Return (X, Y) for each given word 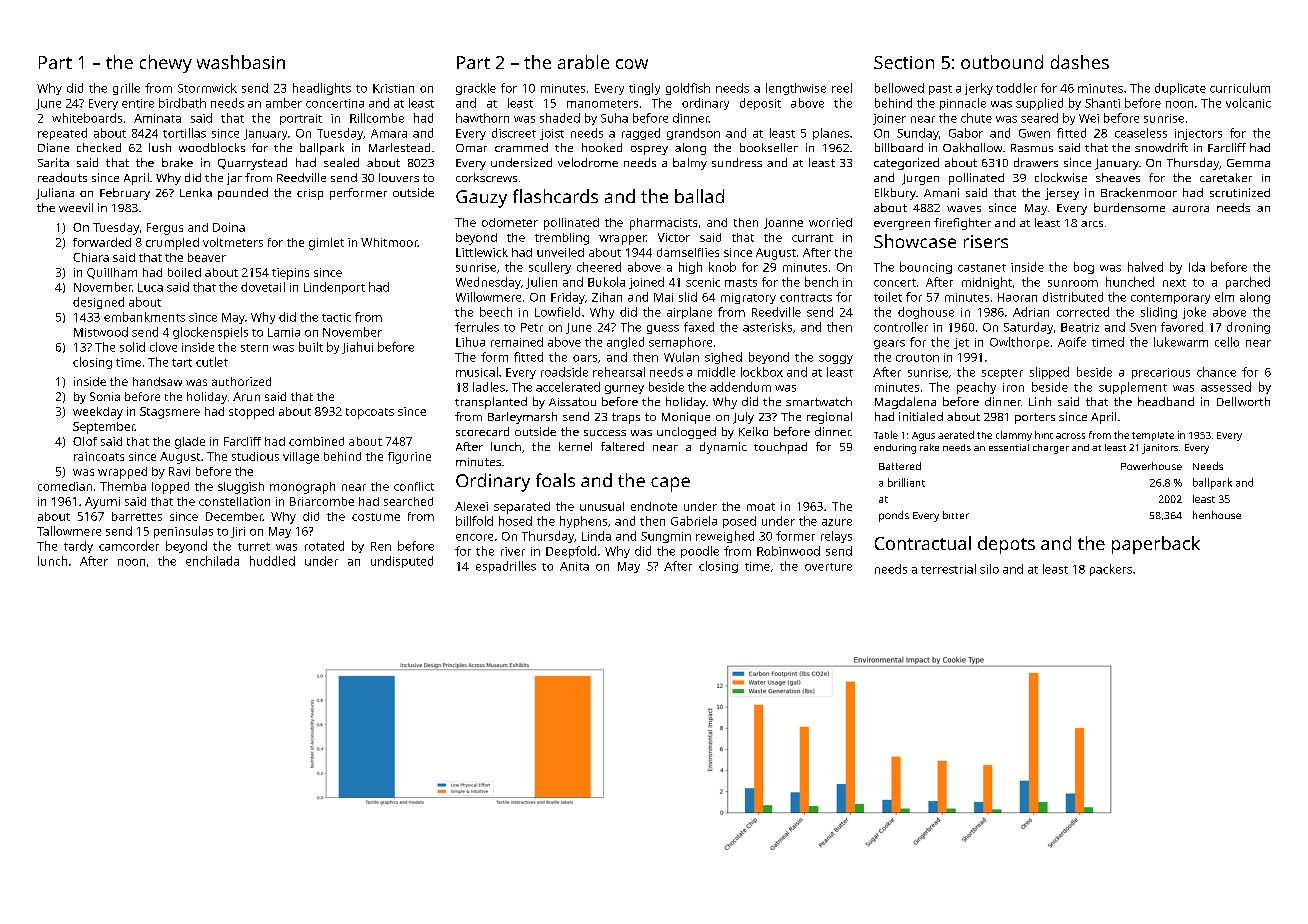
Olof (85, 441)
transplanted (491, 403)
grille (126, 89)
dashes (1080, 62)
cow (632, 64)
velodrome (588, 162)
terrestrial (948, 569)
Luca (150, 287)
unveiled (560, 252)
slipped (1049, 373)
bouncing (926, 268)
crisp (310, 194)
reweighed (725, 537)
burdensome (1129, 207)
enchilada (212, 561)
